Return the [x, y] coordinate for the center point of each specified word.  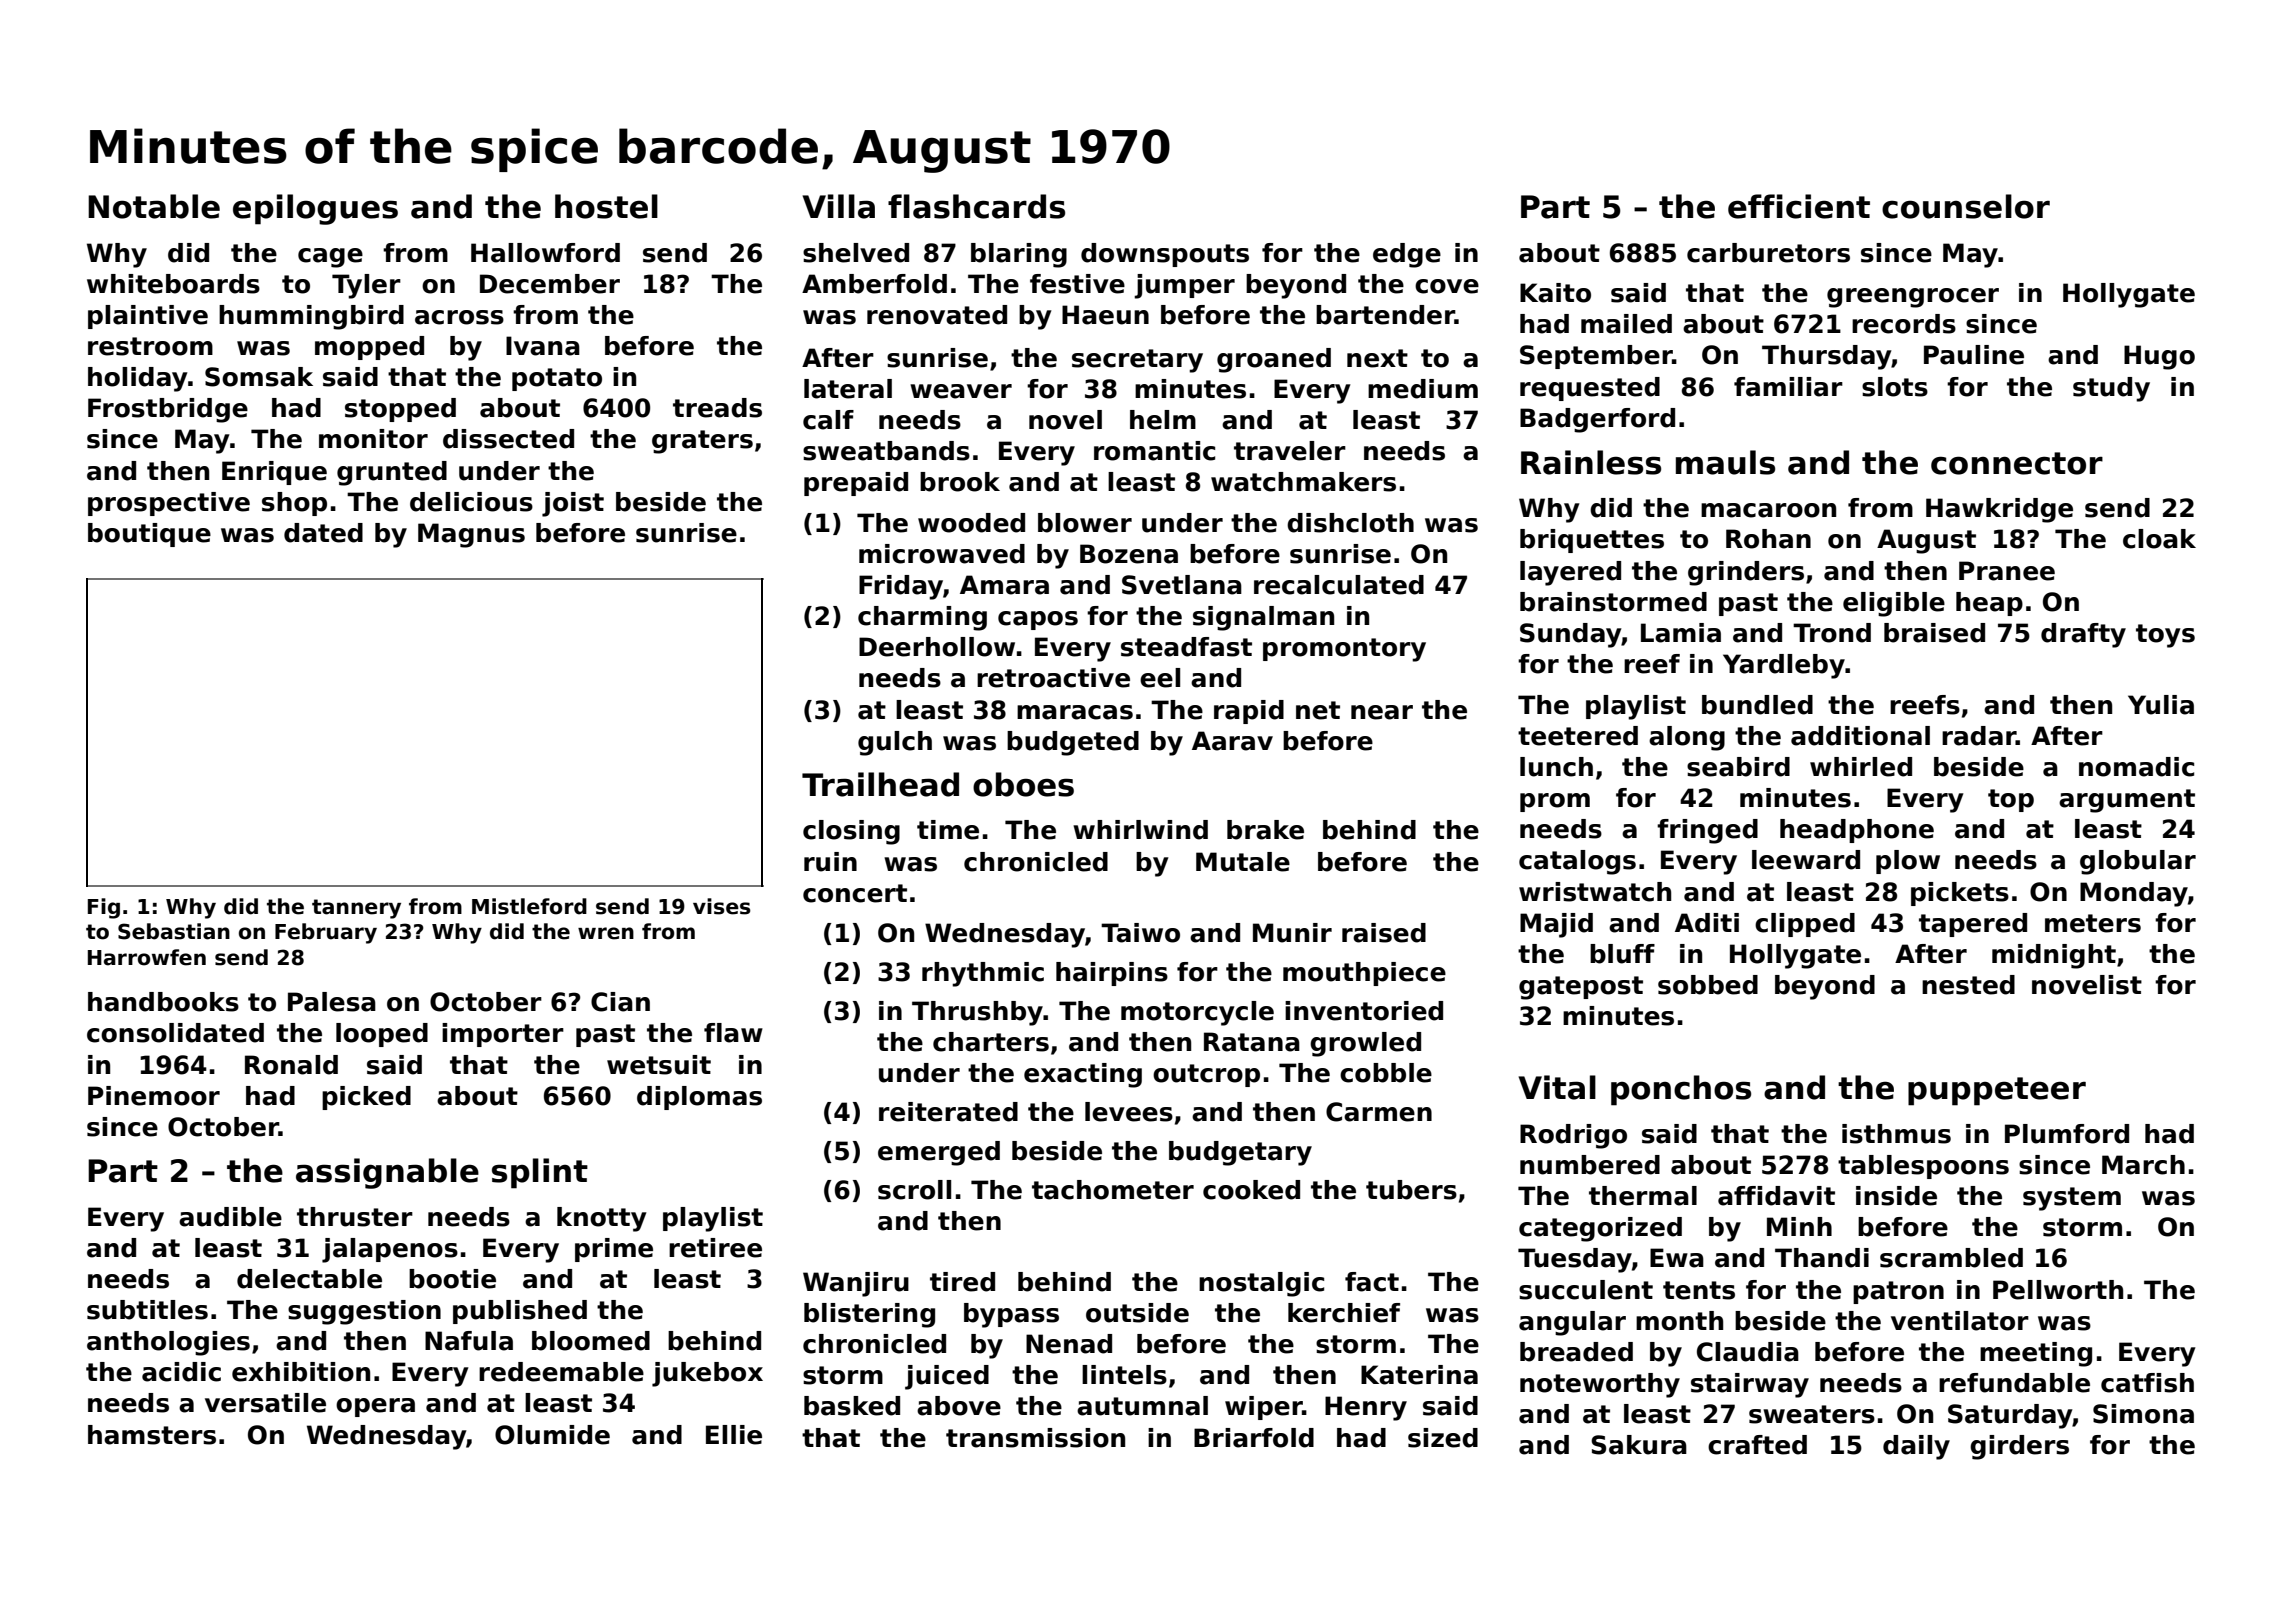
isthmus [1896, 1134]
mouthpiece [1364, 974]
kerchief [1344, 1313]
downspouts [1165, 255]
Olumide [552, 1435]
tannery [356, 909]
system [2072, 1199]
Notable [154, 206]
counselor [1966, 206]
